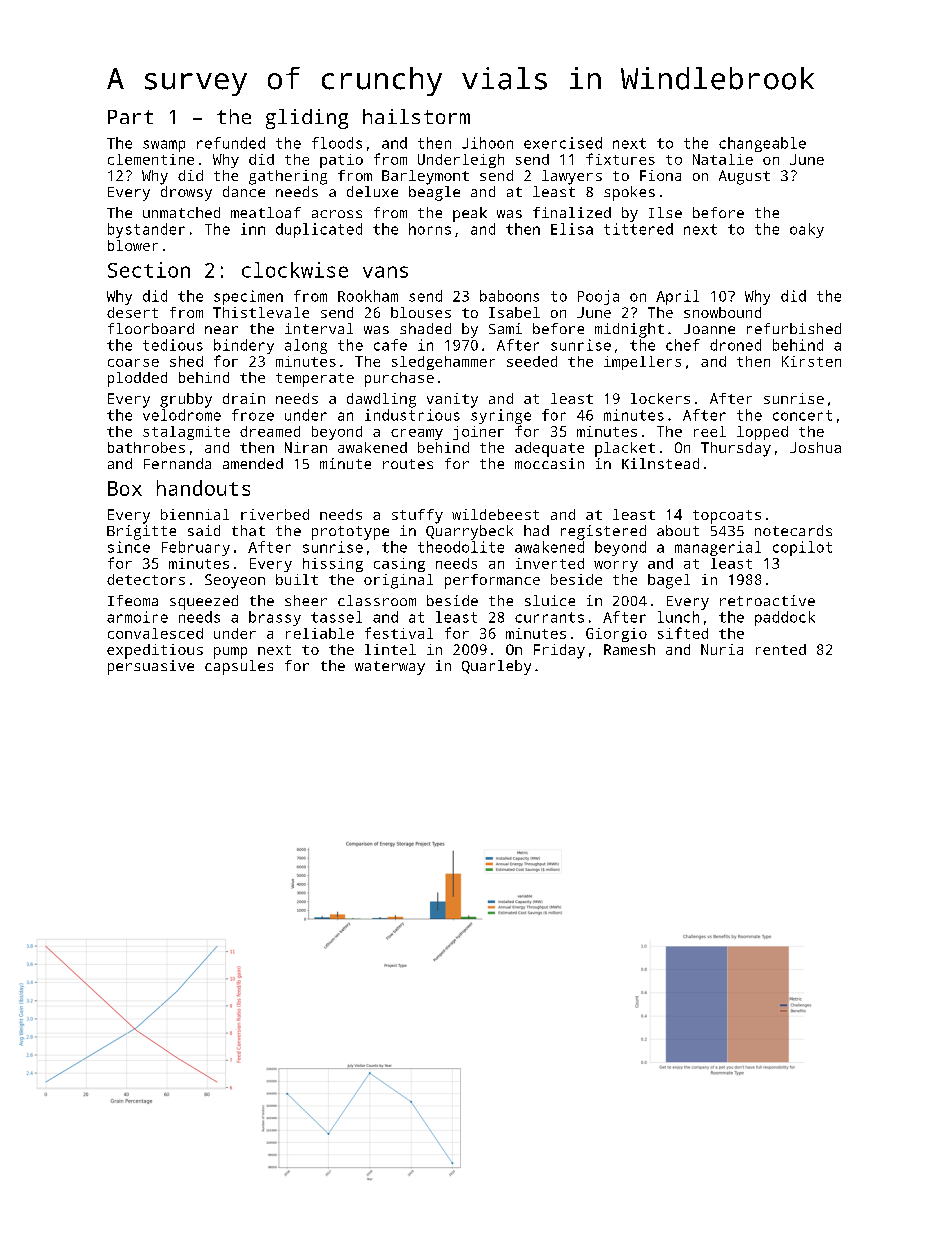 The height and width of the page is (1233, 952). I want to click on oaky, so click(807, 230).
